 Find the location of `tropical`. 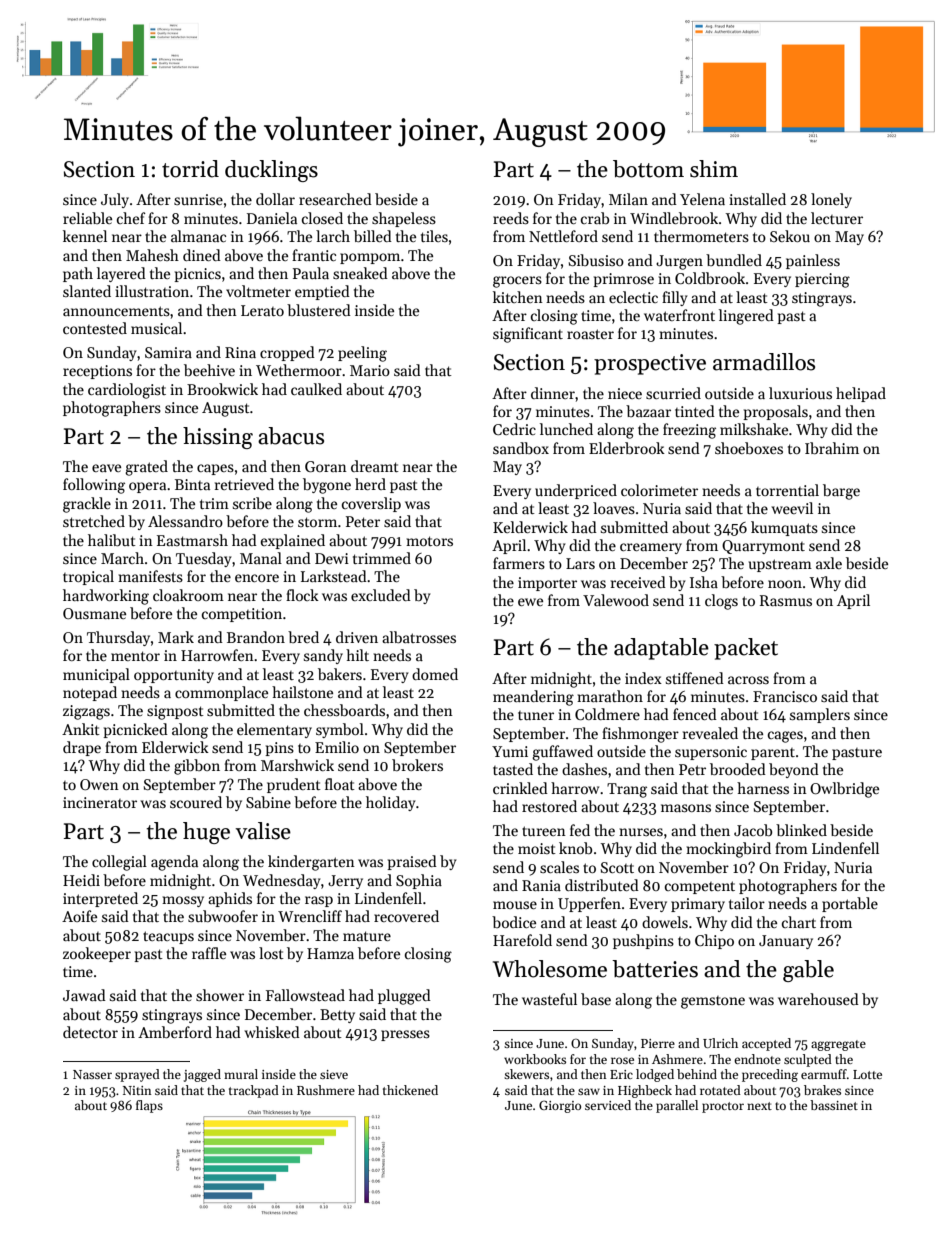

tropical is located at coordinates (88, 577).
